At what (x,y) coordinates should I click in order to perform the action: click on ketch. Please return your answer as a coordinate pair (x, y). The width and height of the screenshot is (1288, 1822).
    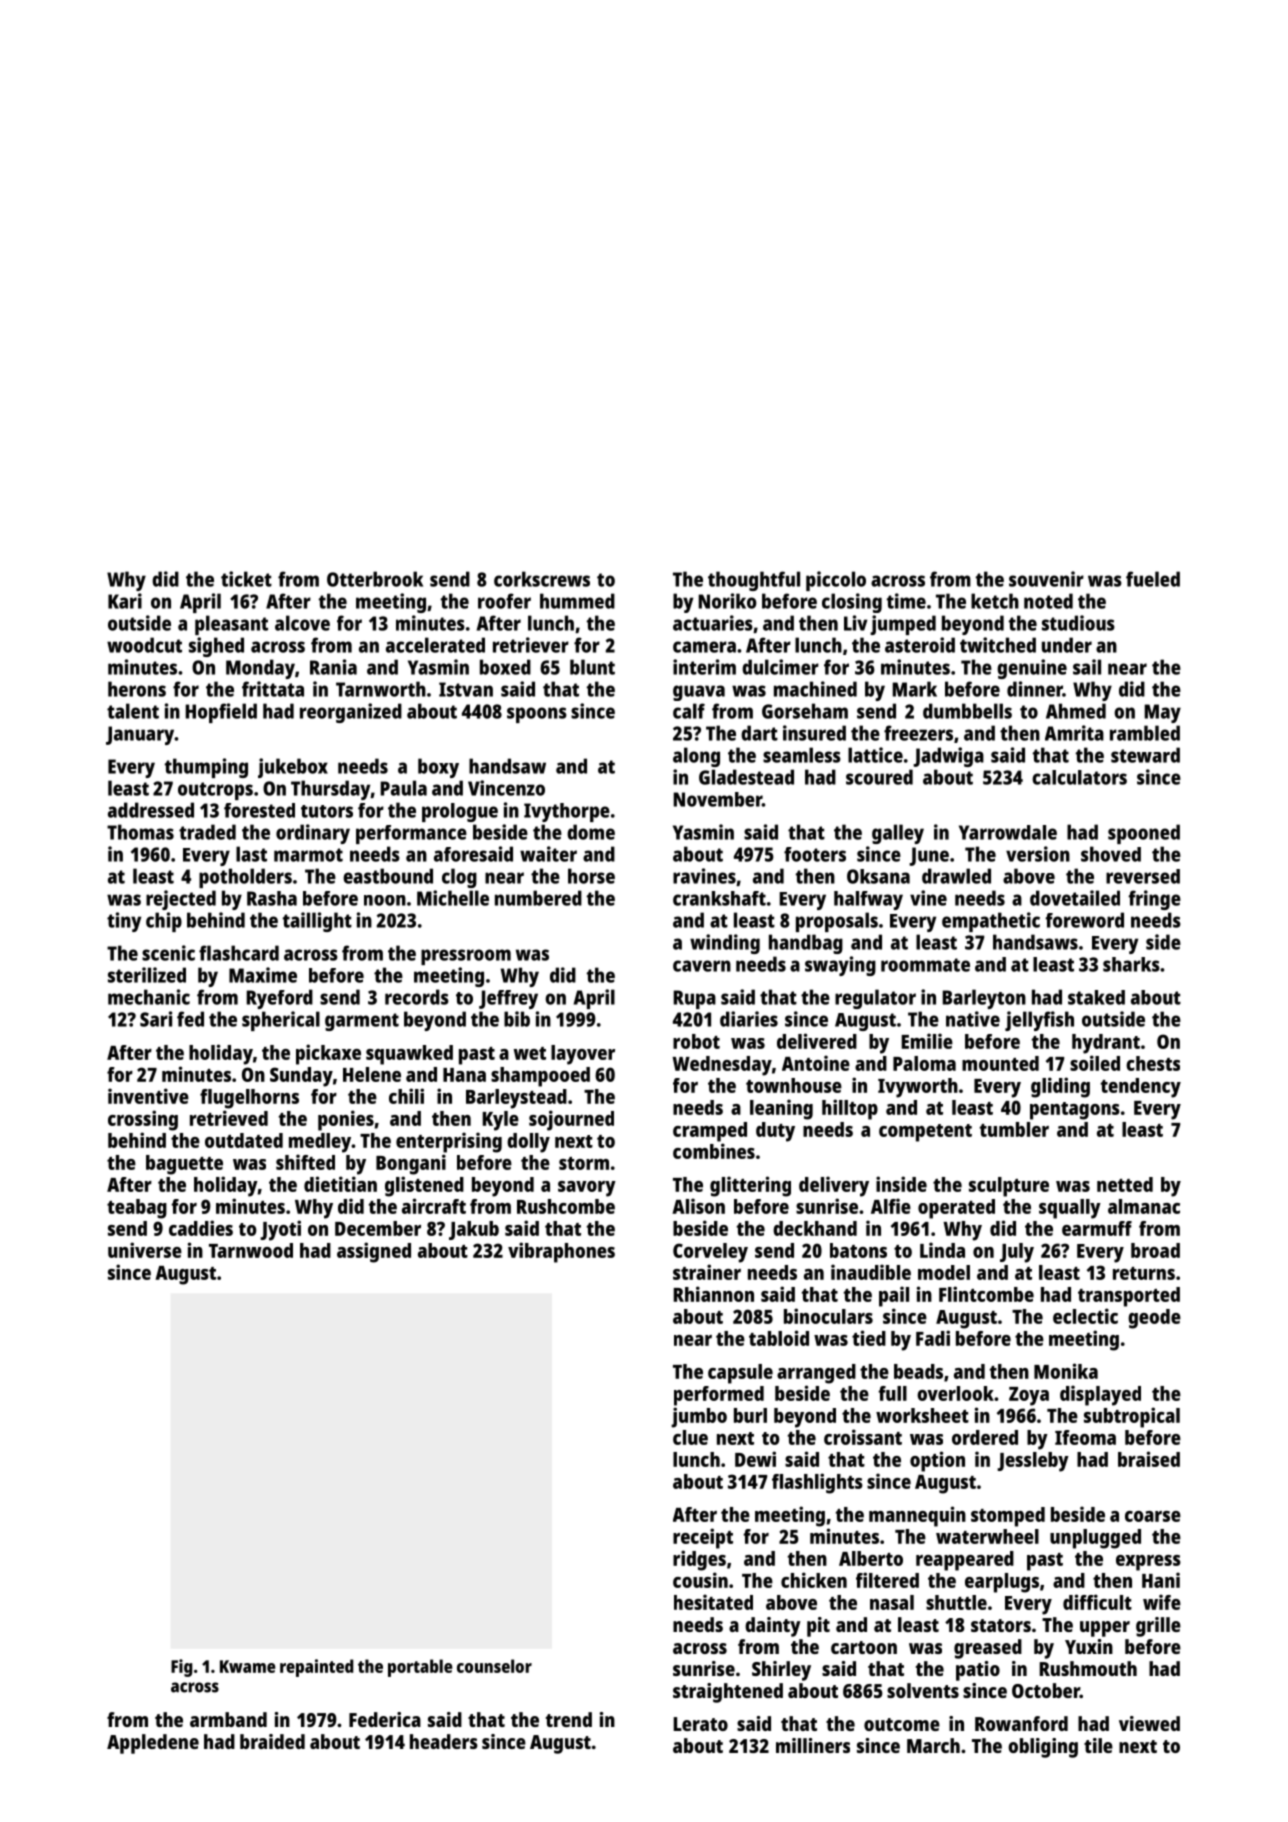
    Looking at the image, I should click on (995, 601).
